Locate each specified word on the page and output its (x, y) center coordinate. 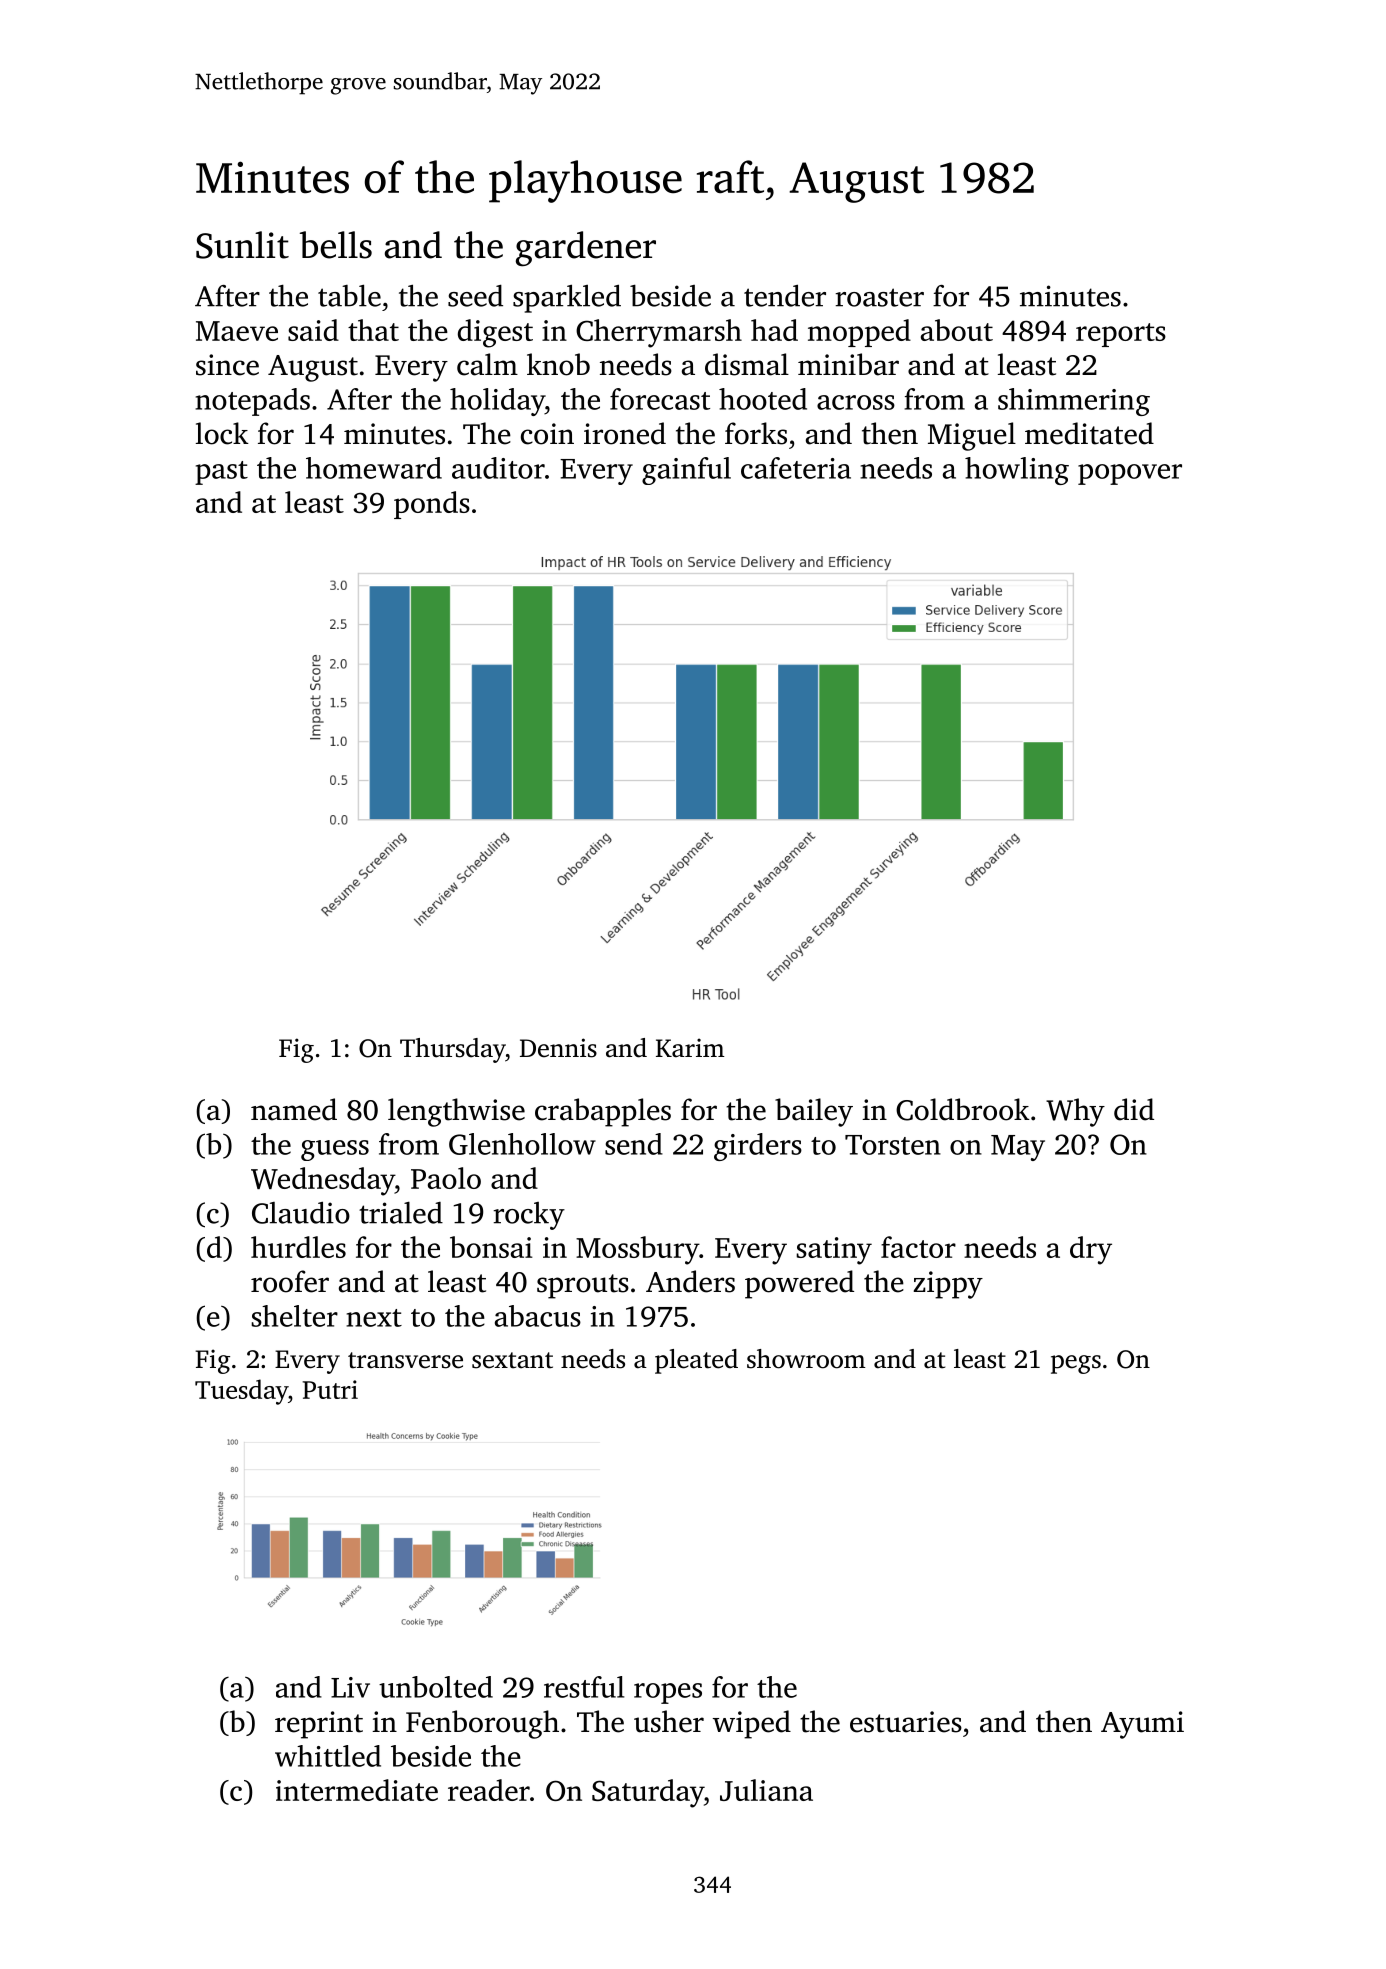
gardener (586, 249)
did (1134, 1109)
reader (489, 1790)
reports (1121, 335)
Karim (690, 1048)
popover (1130, 474)
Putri (330, 1389)
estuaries (906, 1722)
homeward (374, 468)
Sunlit (242, 245)
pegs (1076, 1364)
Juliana (766, 1790)
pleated (696, 1361)
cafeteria (796, 468)
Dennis (558, 1048)
